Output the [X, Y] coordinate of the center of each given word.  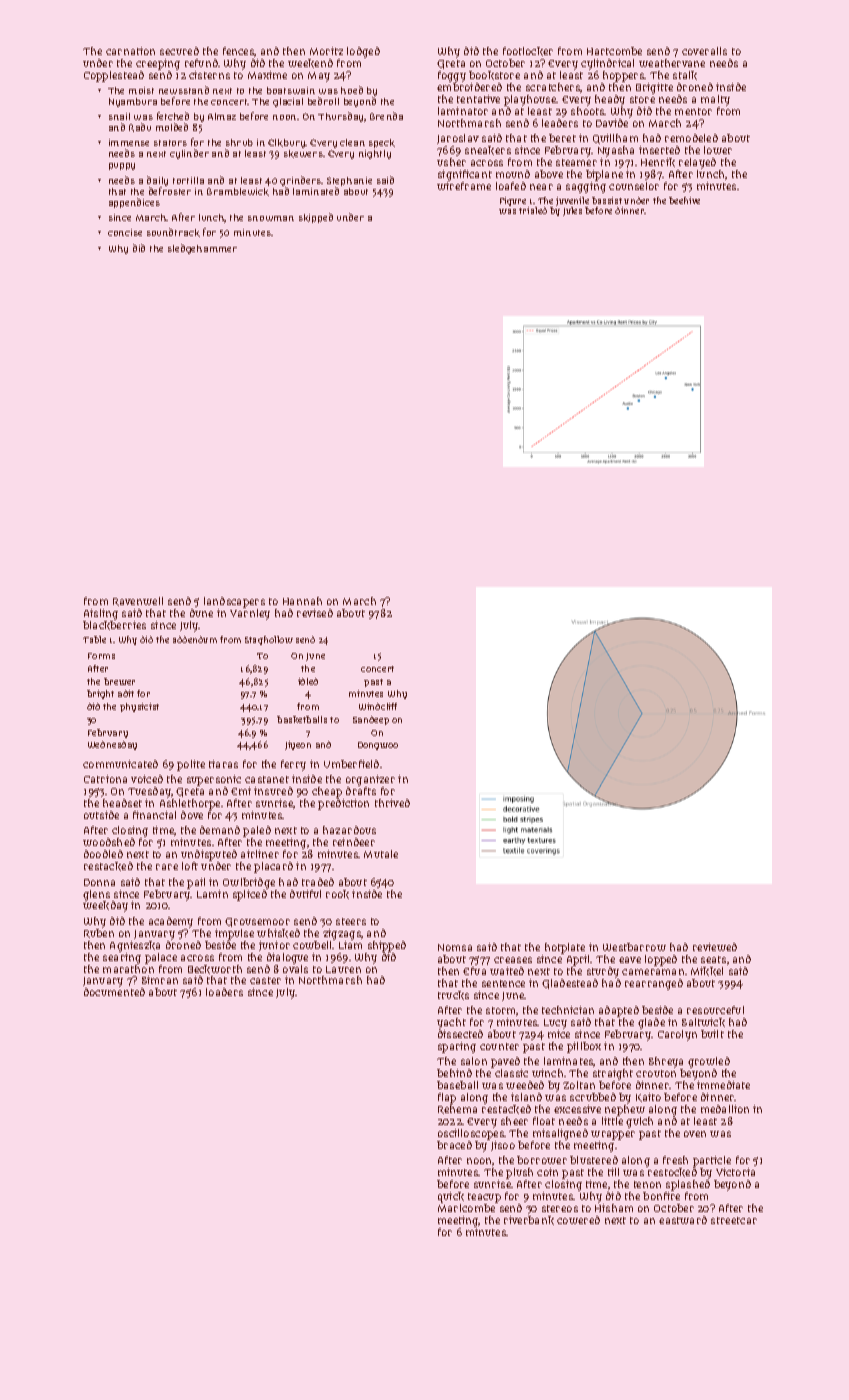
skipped [316, 218]
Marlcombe [466, 1208]
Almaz [222, 116]
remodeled [691, 138]
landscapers [234, 602]
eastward [683, 1220]
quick [451, 1197]
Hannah [302, 601]
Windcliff [378, 706]
